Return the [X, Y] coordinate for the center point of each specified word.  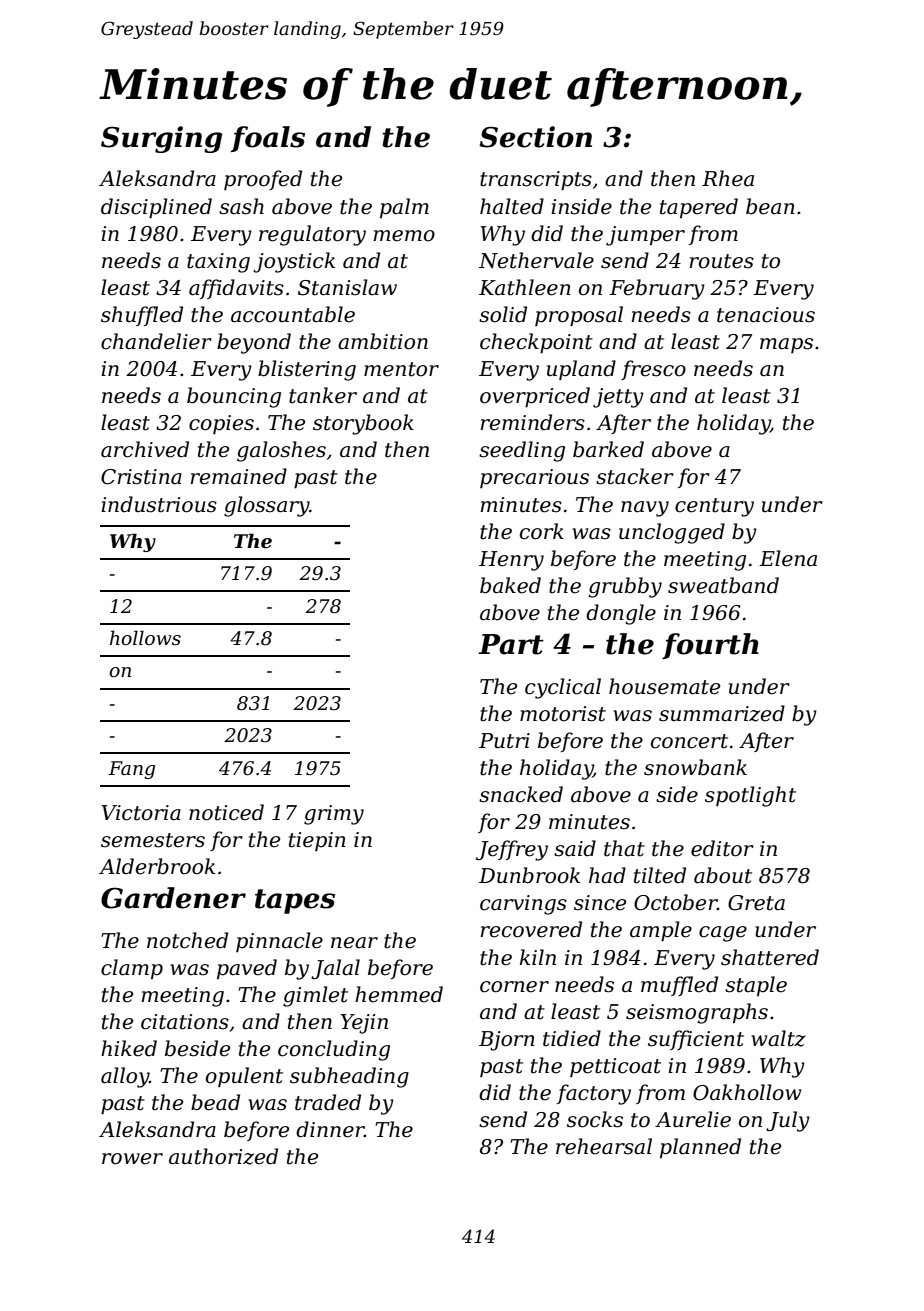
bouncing [234, 397]
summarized [722, 713]
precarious [534, 478]
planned [700, 1148]
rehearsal [604, 1146]
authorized [223, 1156]
